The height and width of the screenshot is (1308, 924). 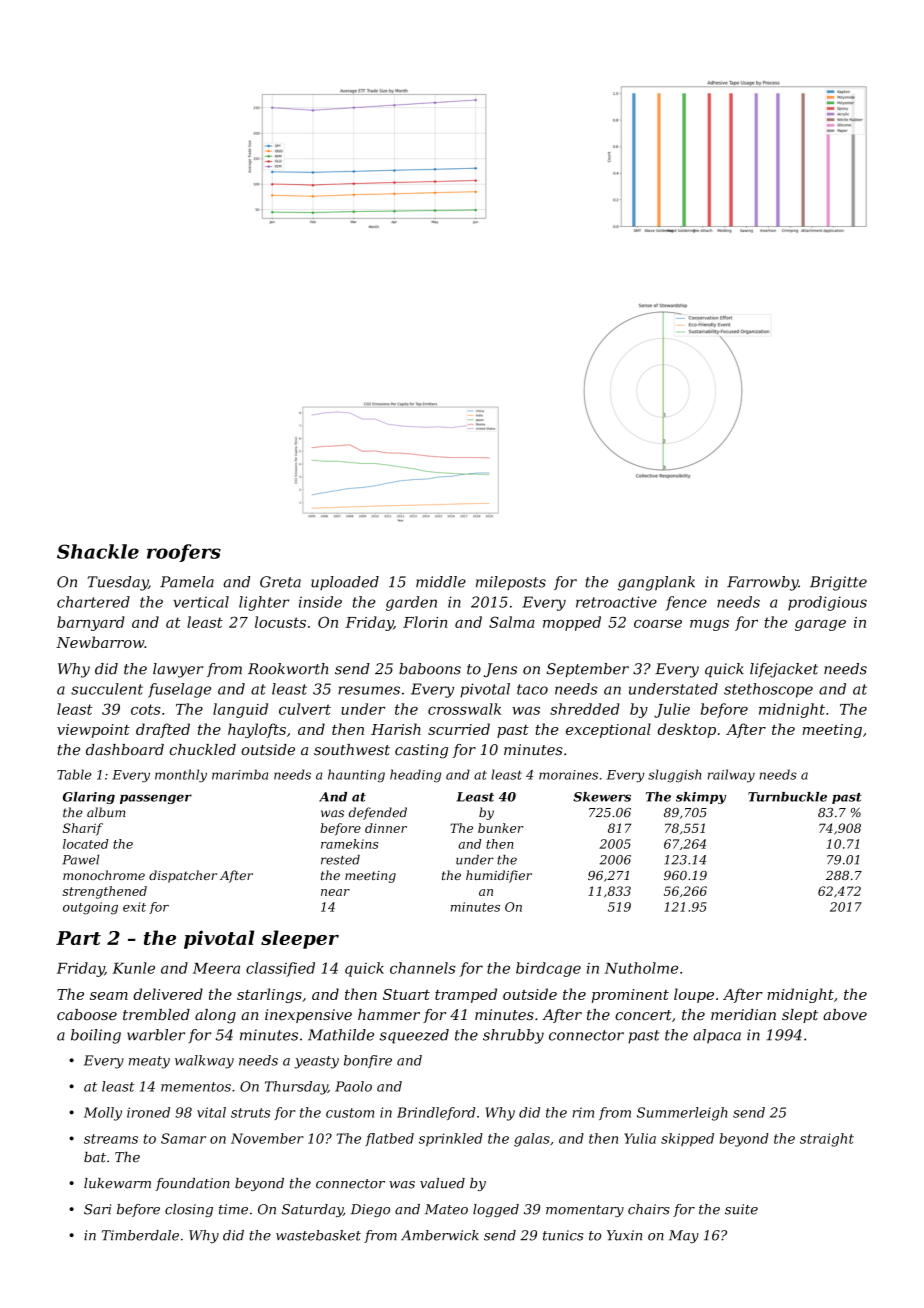 I want to click on barnyard, so click(x=91, y=623).
